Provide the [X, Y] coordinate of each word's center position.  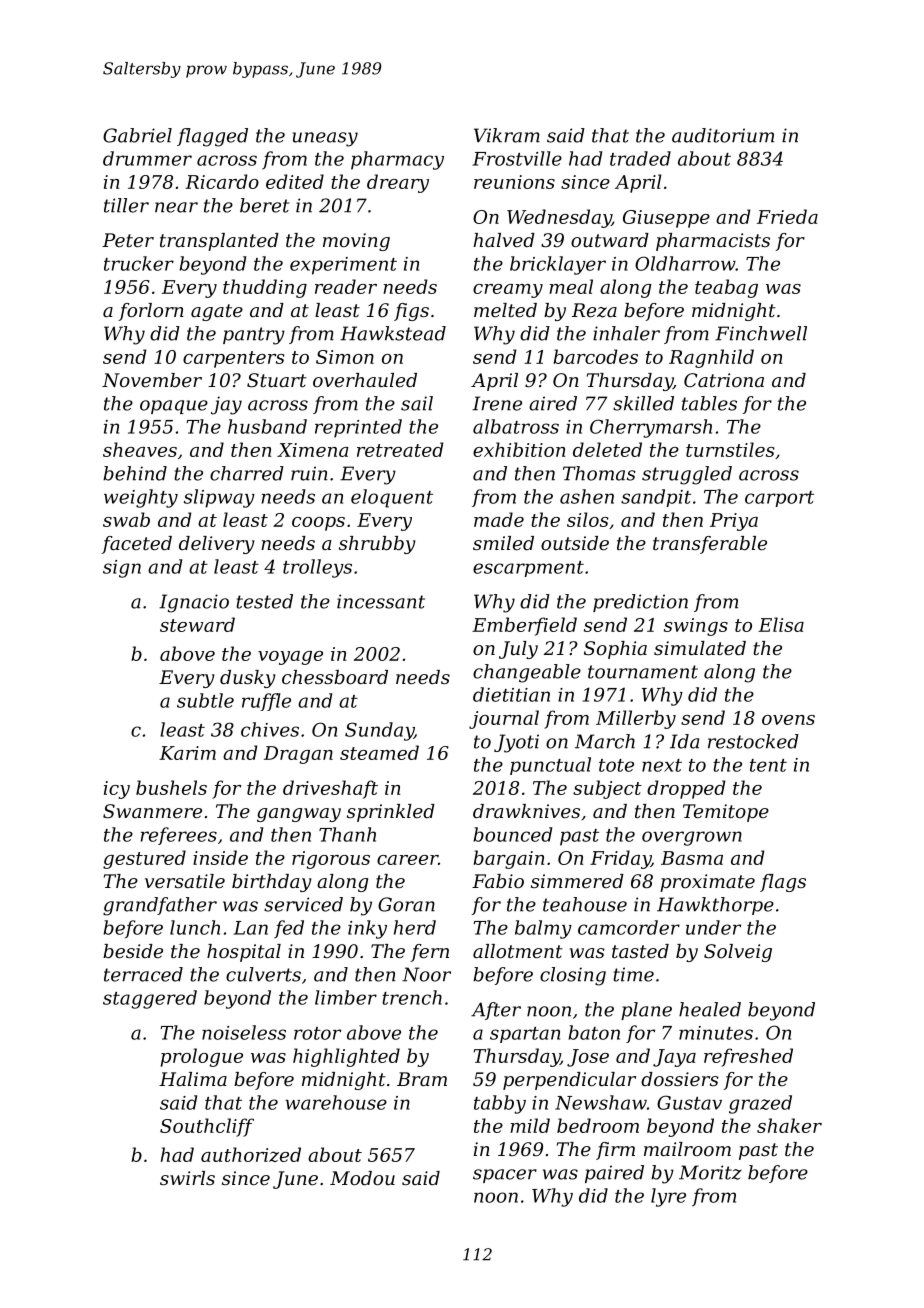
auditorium [723, 135]
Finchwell [761, 333]
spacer [505, 1176]
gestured [144, 859]
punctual [550, 766]
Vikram [507, 135]
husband [267, 426]
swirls [187, 1178]
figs [411, 312]
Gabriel [137, 135]
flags [783, 883]
